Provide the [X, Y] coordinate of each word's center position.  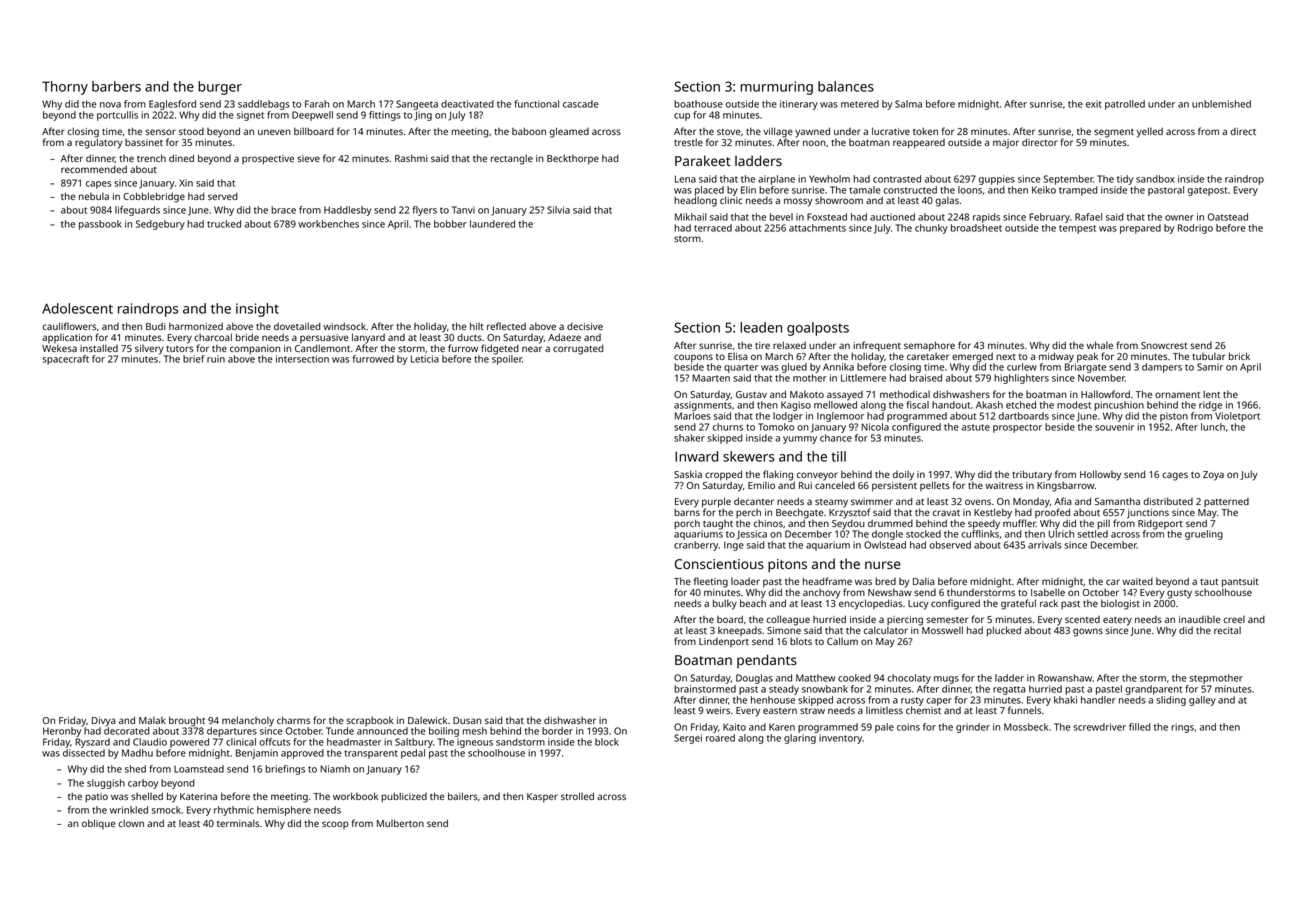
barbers [116, 86]
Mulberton [400, 823]
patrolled [1125, 105]
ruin [216, 359]
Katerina [198, 796]
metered [860, 104]
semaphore [929, 346]
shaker [689, 438]
